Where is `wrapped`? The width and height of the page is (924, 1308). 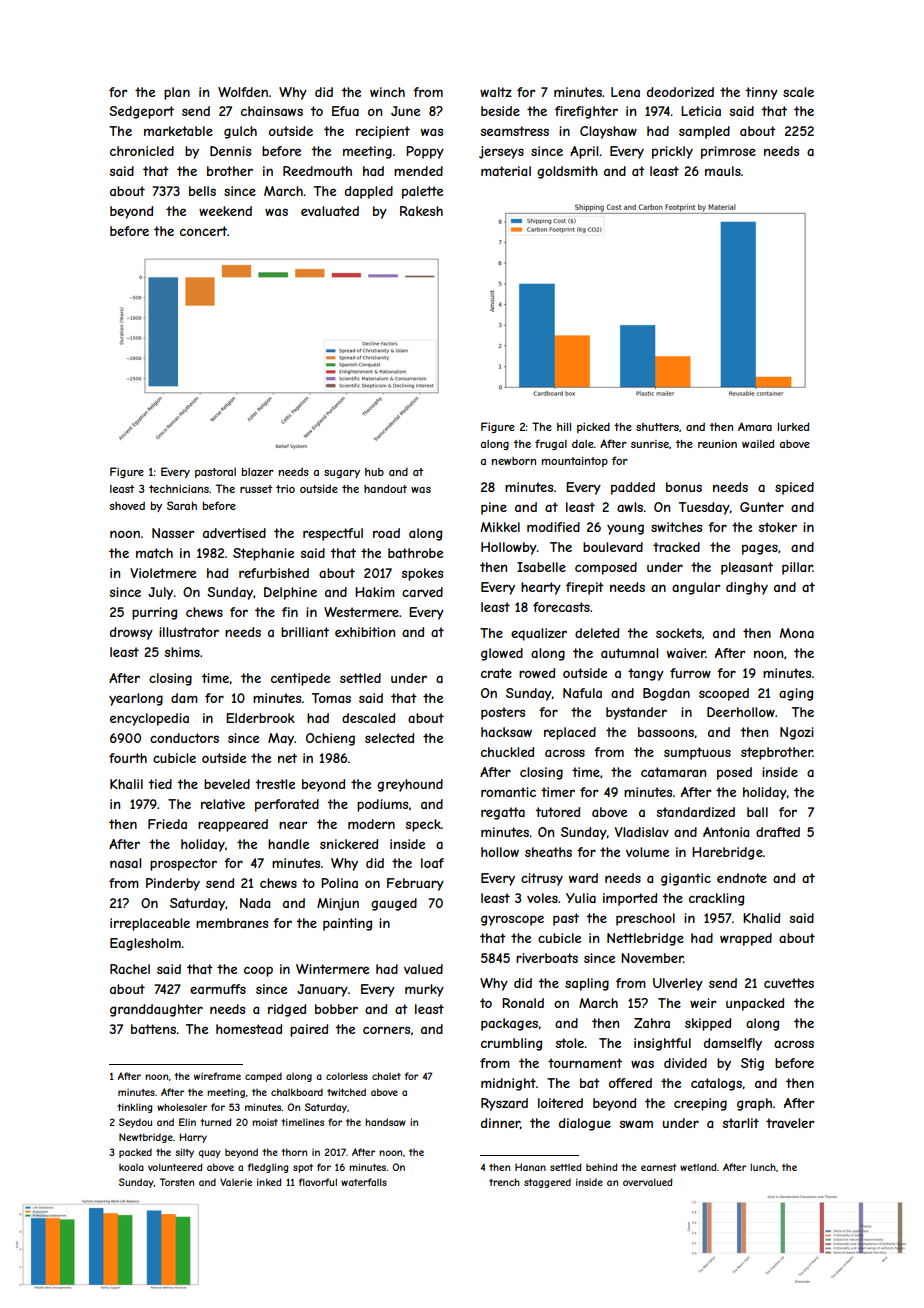
wrapped is located at coordinates (746, 939).
